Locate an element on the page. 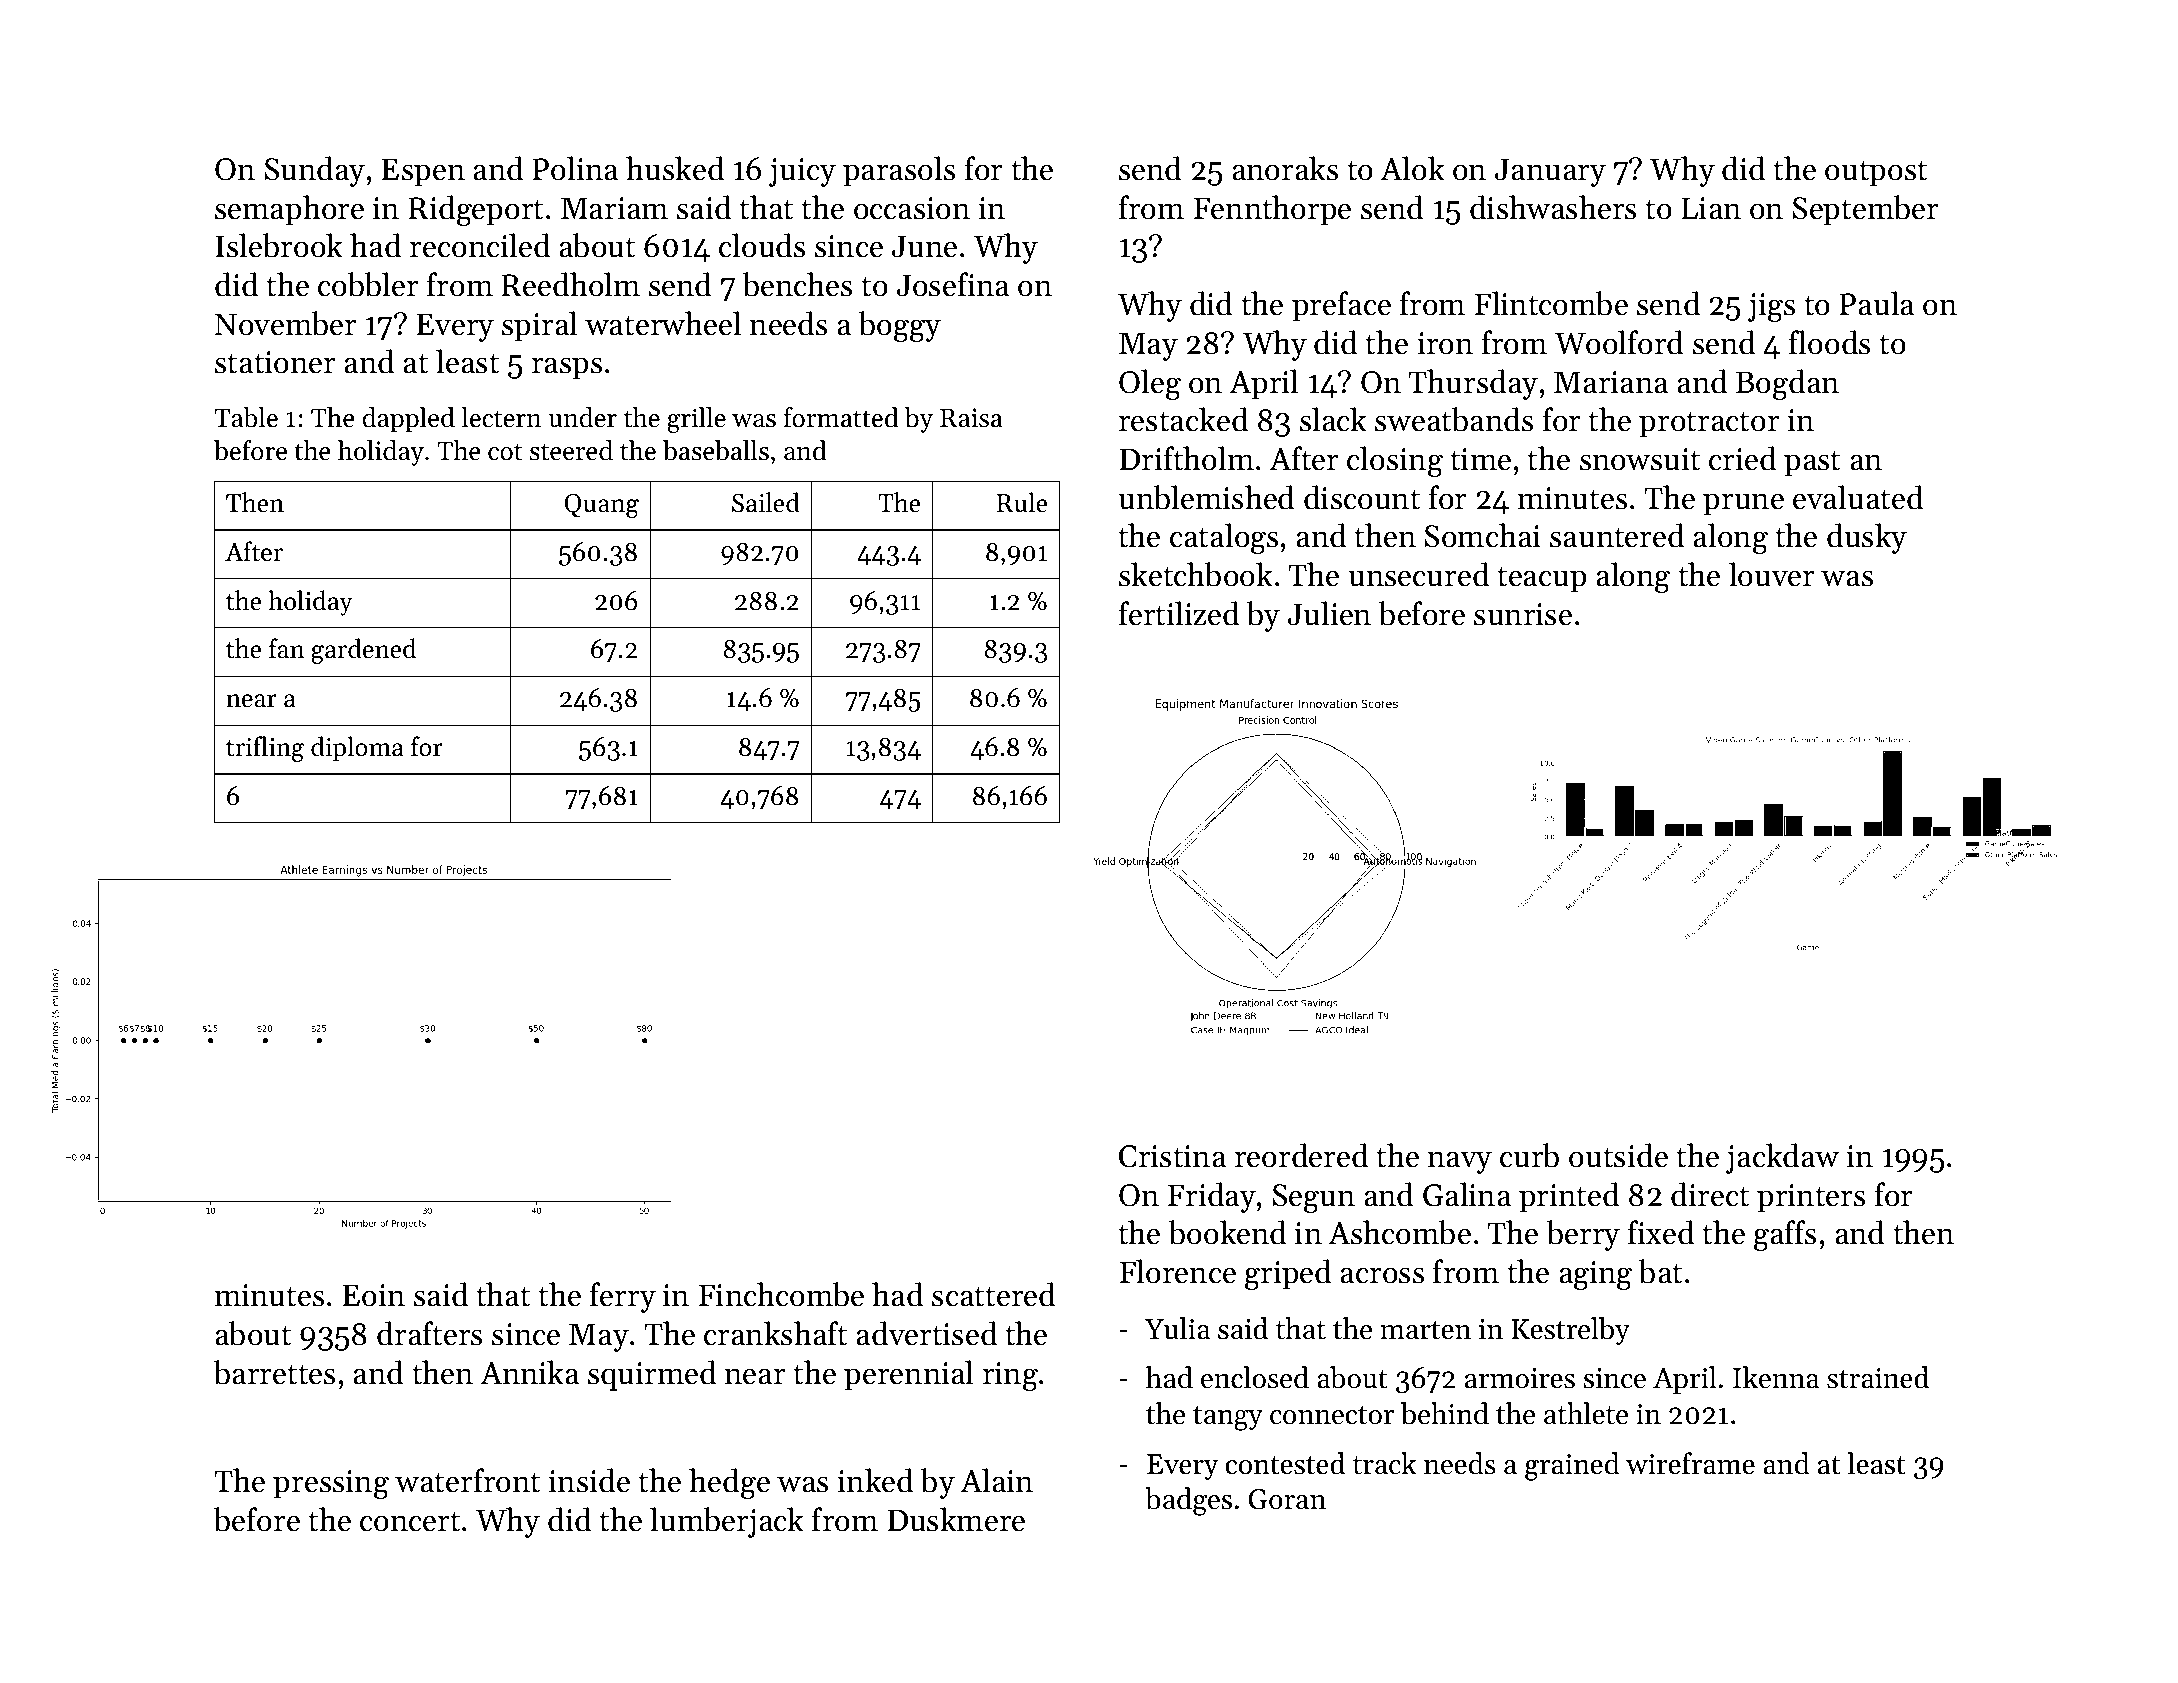 Image resolution: width=2178 pixels, height=1683 pixels. sunrise is located at coordinates (1523, 614).
